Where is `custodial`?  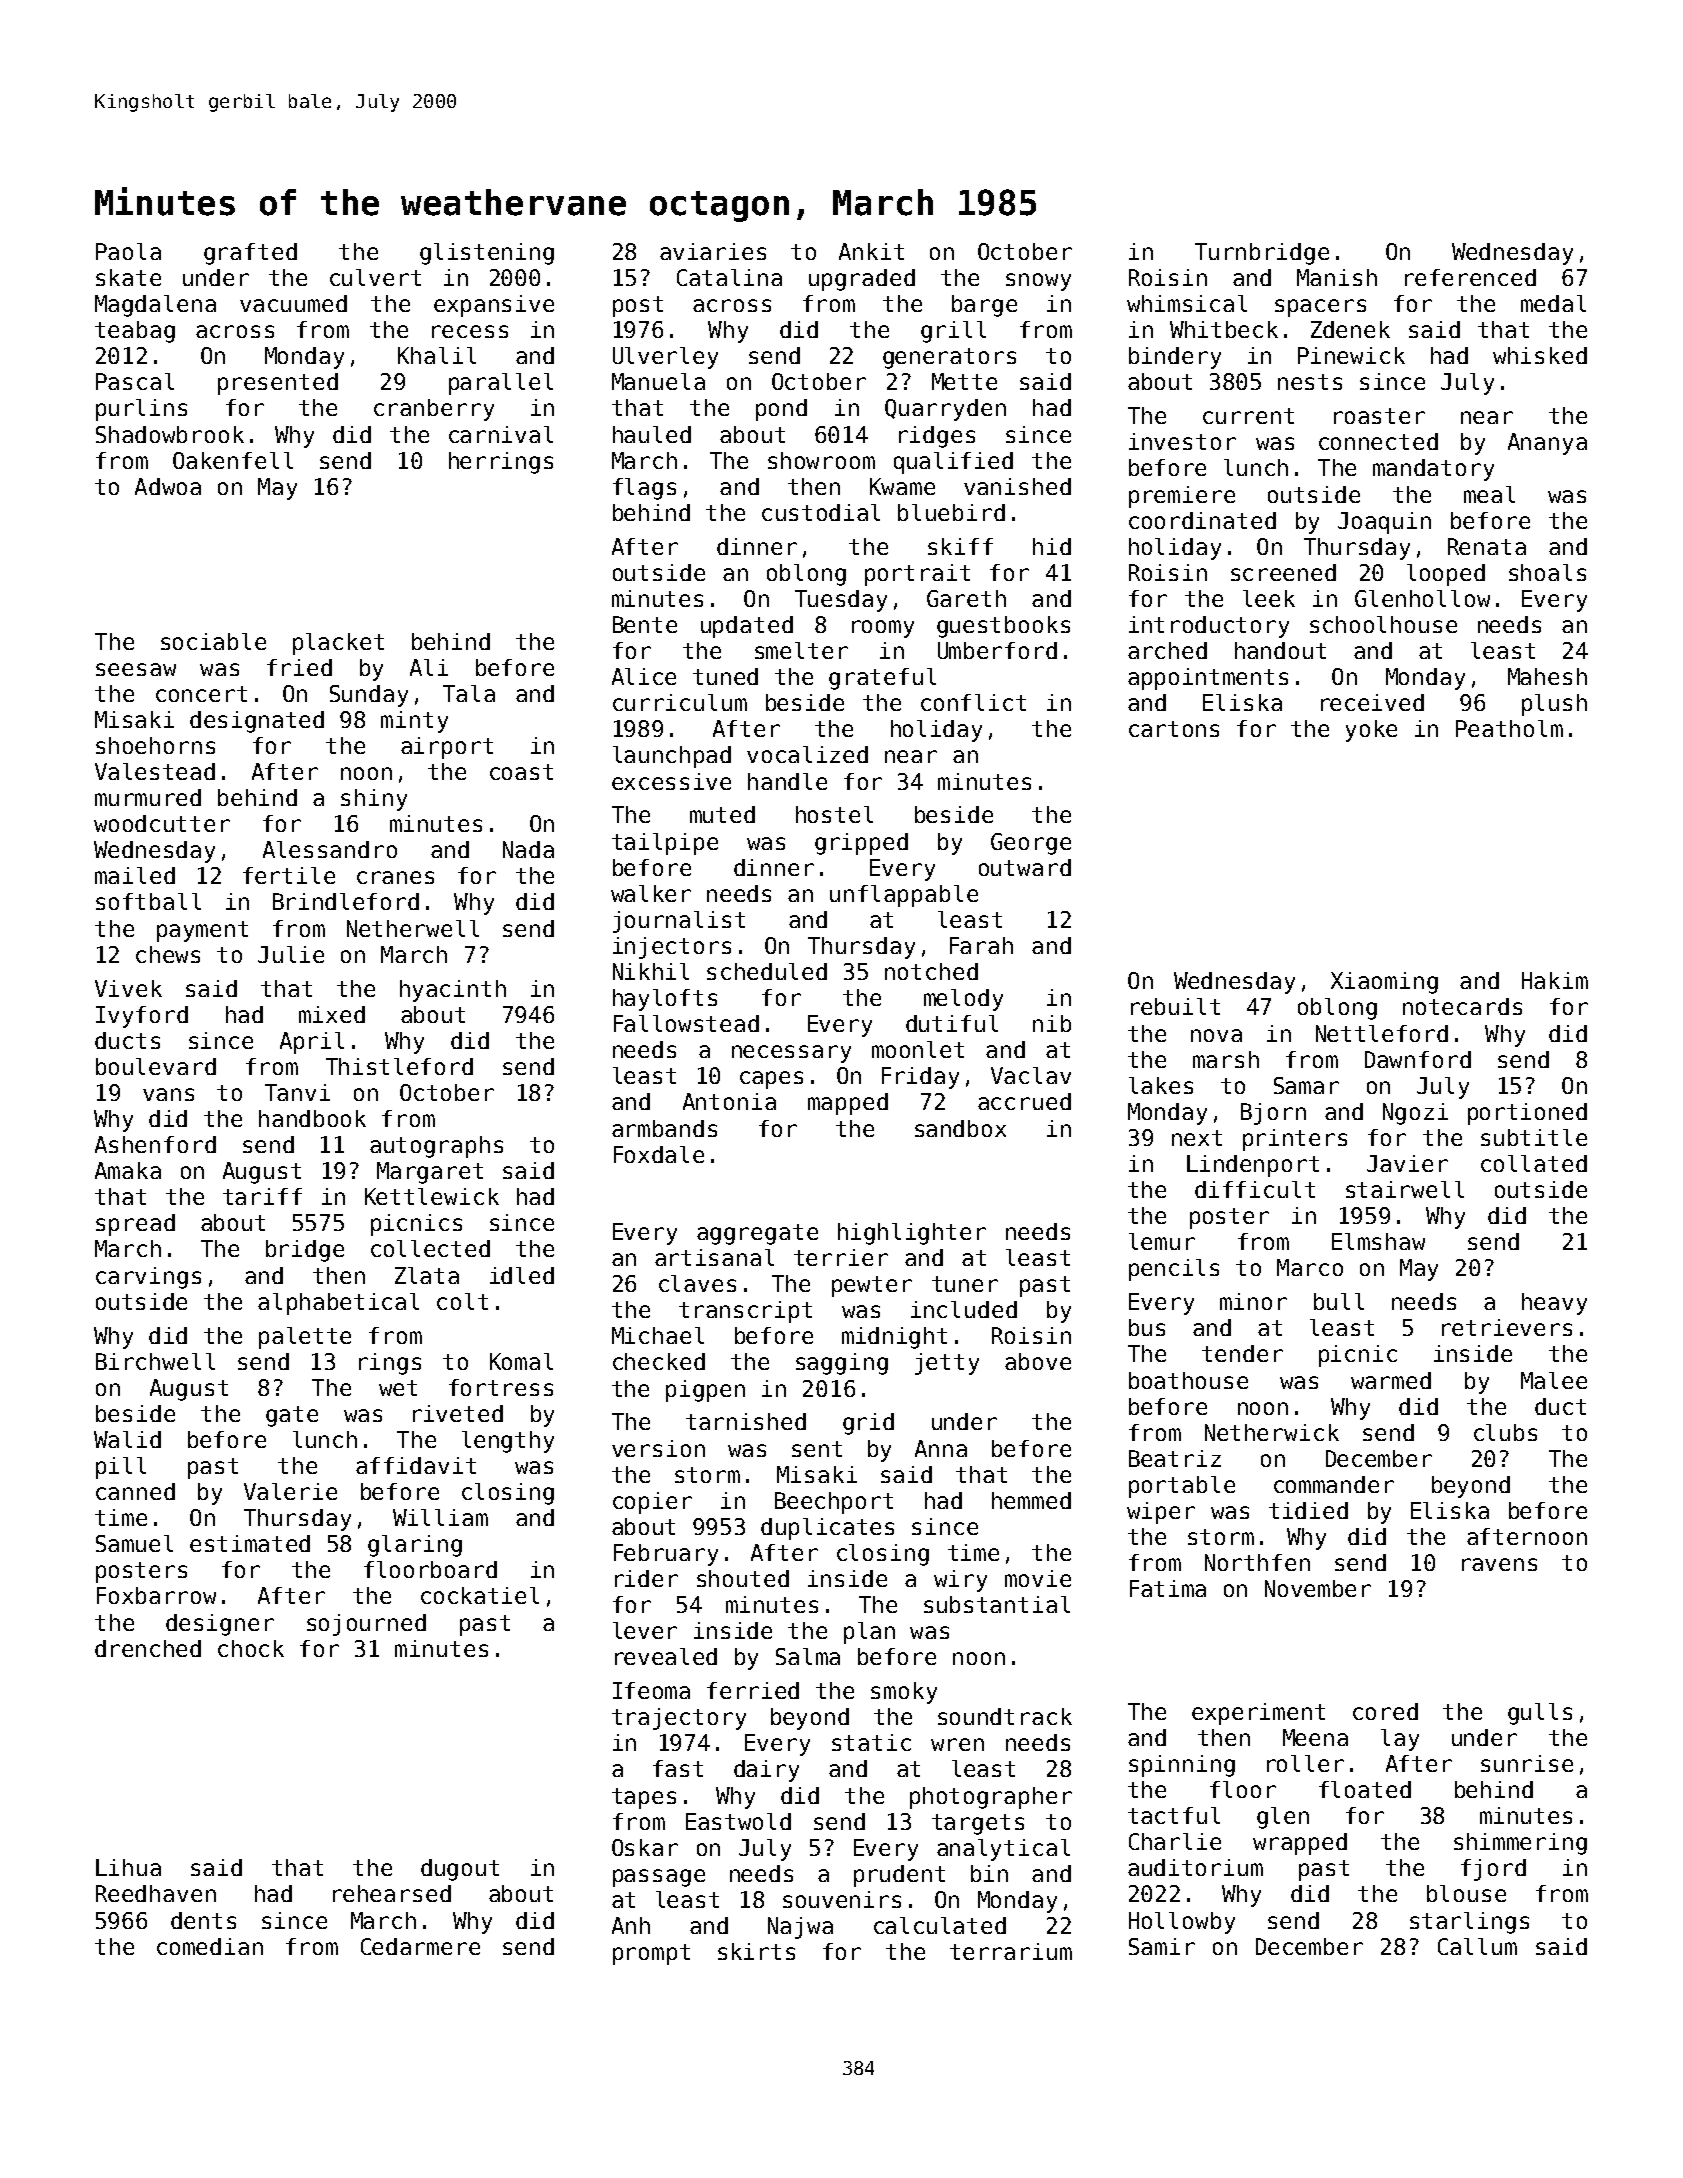
custodial is located at coordinates (821, 512).
